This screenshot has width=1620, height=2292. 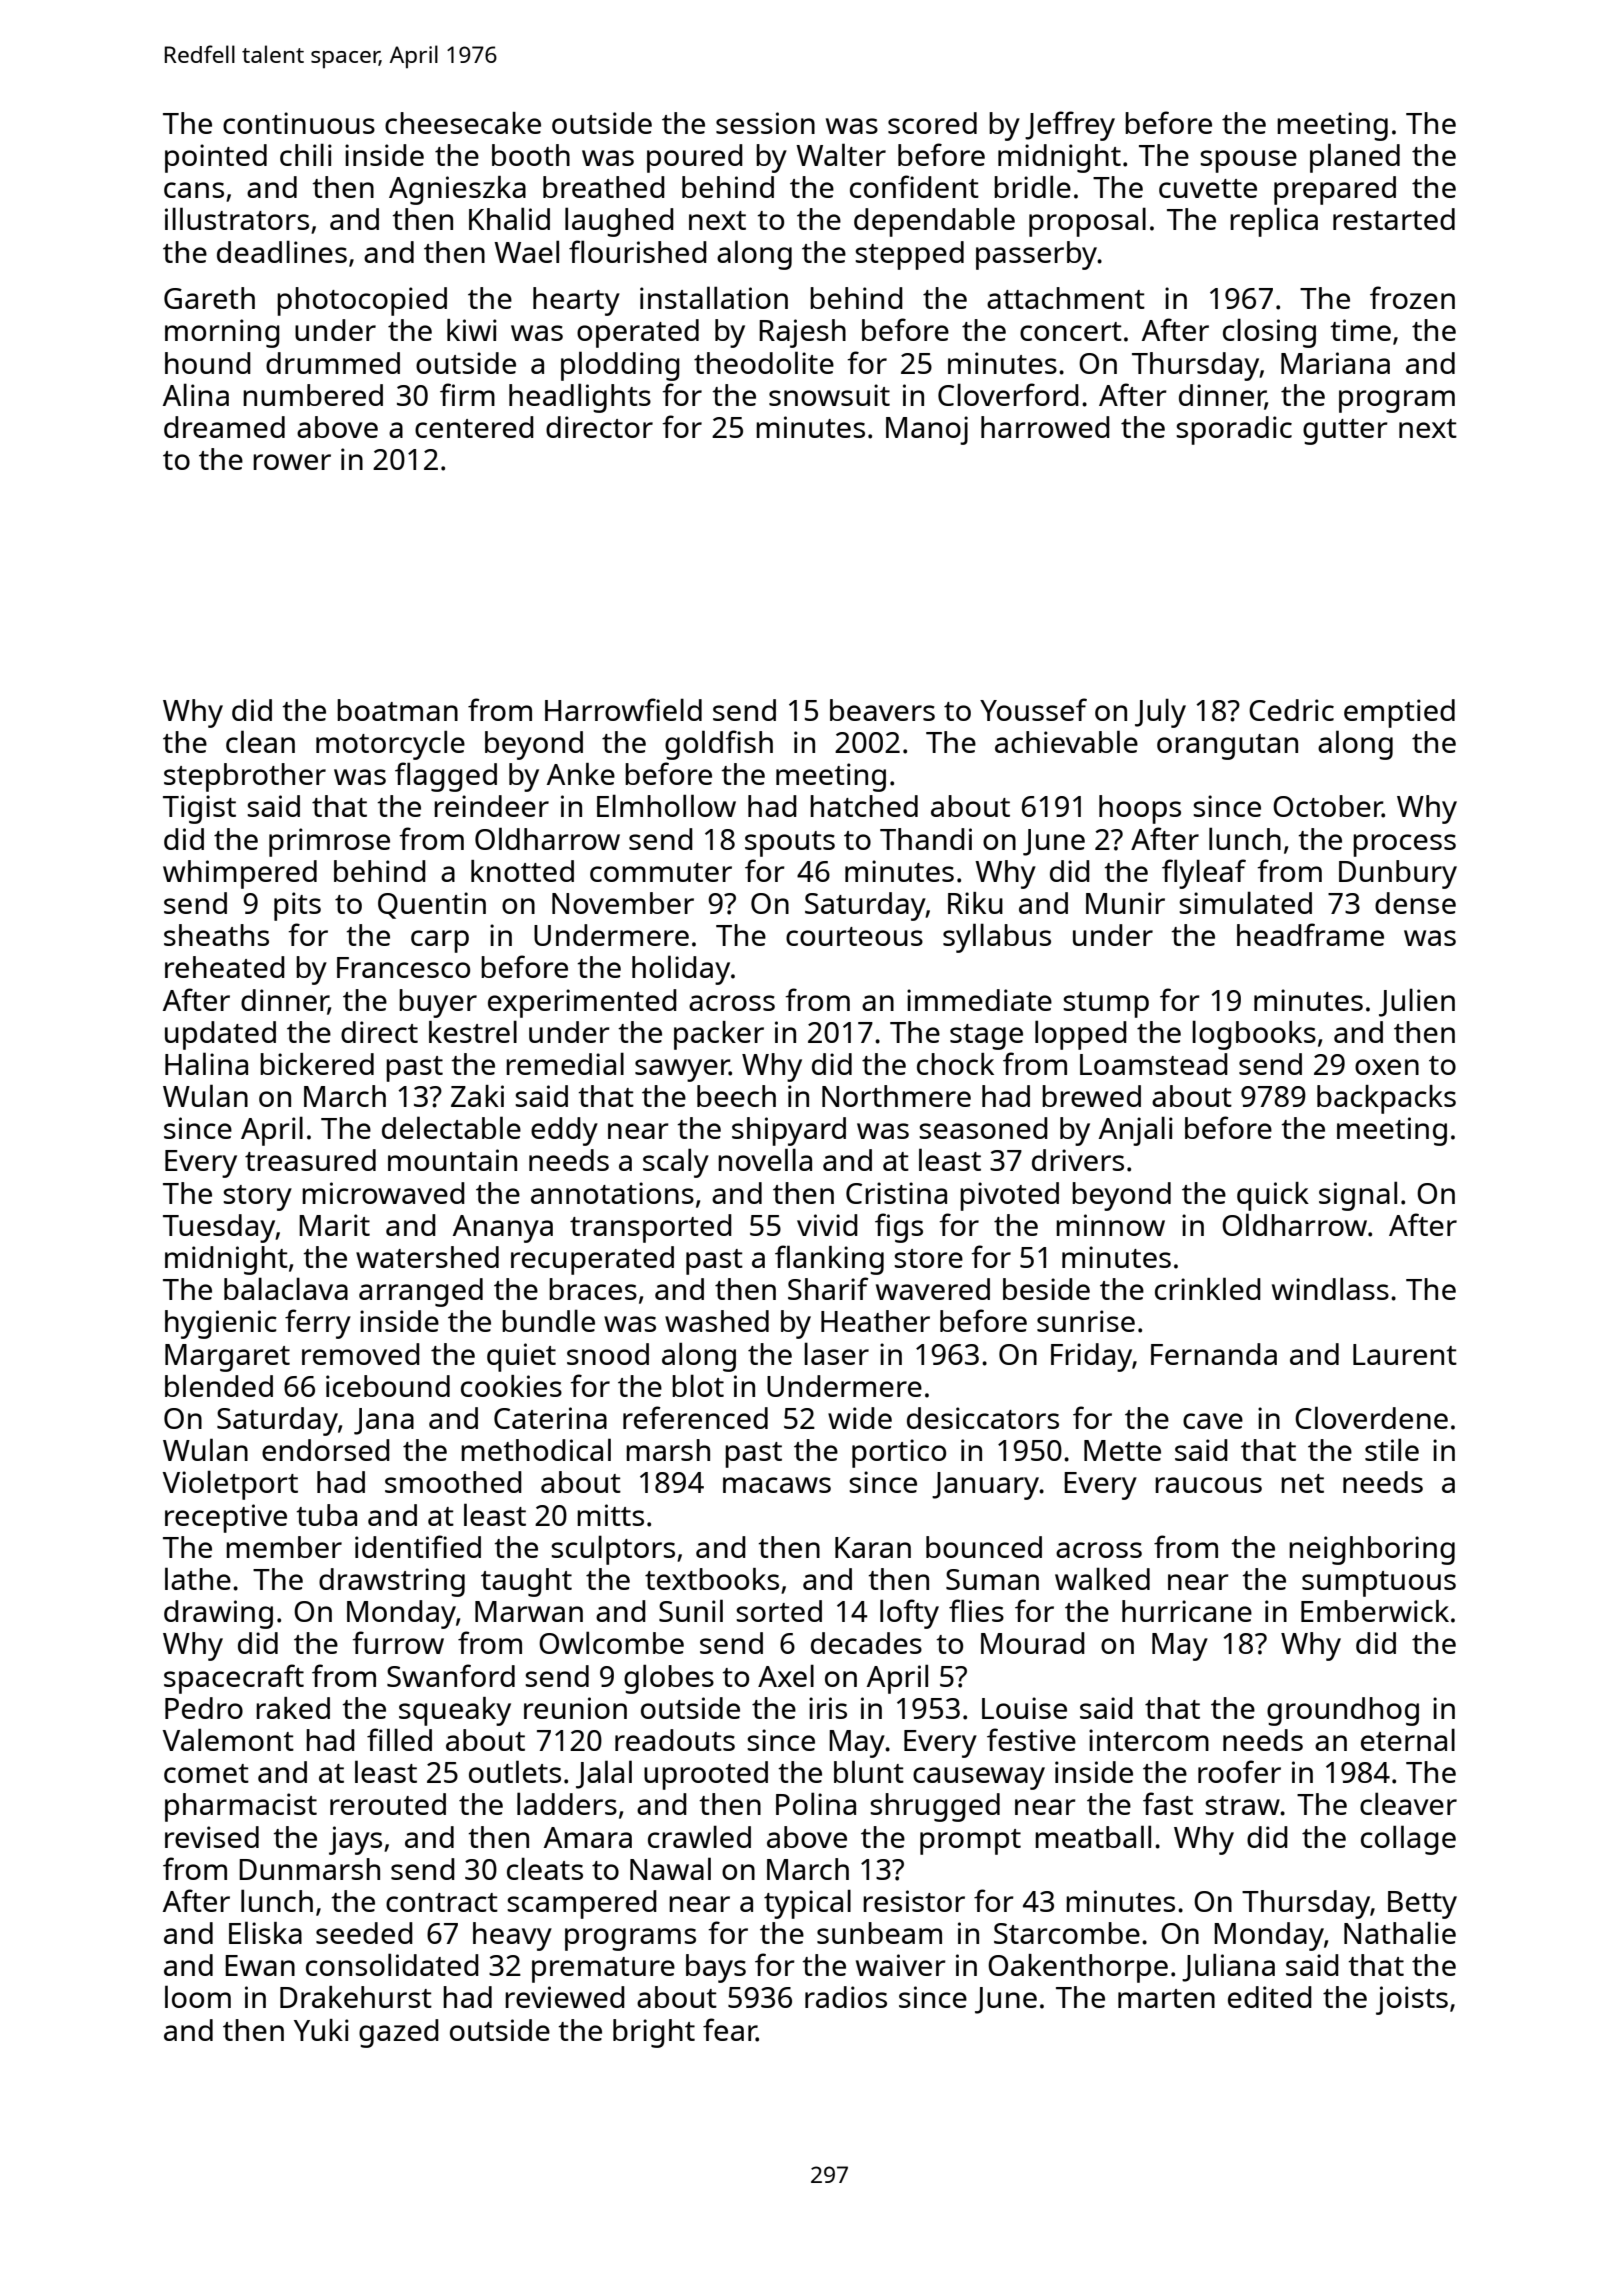 What do you see at coordinates (209, 298) in the screenshot?
I see `Gareth` at bounding box center [209, 298].
